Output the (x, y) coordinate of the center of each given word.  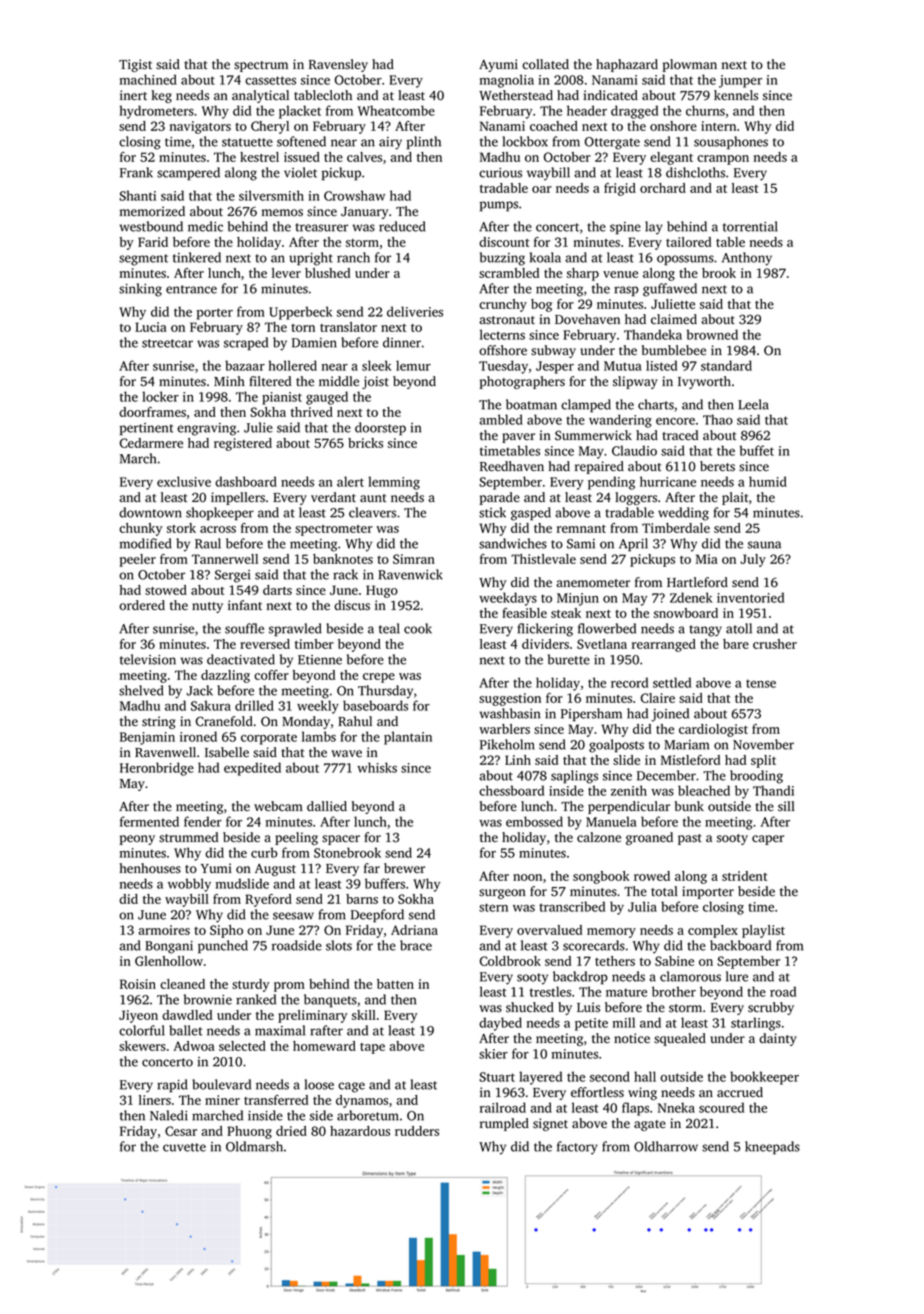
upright (311, 259)
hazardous (360, 1131)
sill (786, 806)
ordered (142, 605)
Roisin (138, 984)
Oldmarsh (254, 1146)
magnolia (507, 81)
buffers (385, 883)
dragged (634, 112)
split (763, 761)
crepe (379, 678)
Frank (136, 172)
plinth (424, 142)
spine (625, 228)
